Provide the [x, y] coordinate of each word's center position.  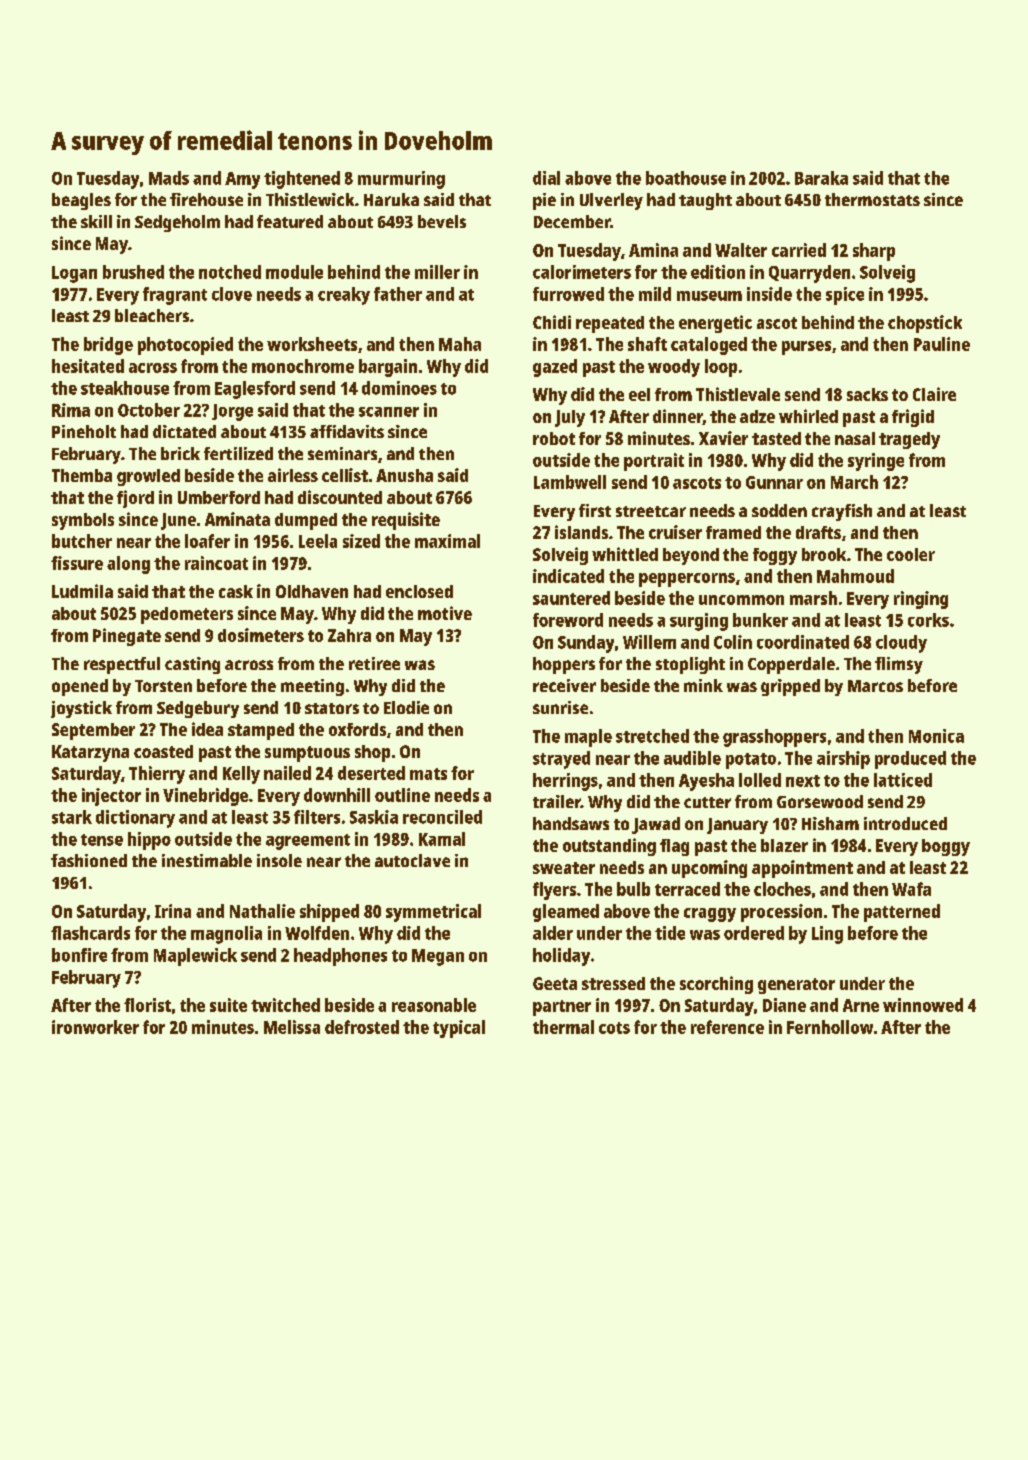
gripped [790, 687]
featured [290, 221]
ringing [921, 600]
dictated [184, 431]
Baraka [821, 178]
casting [192, 665]
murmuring [401, 180]
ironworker [95, 1027]
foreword [568, 620]
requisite [406, 521]
